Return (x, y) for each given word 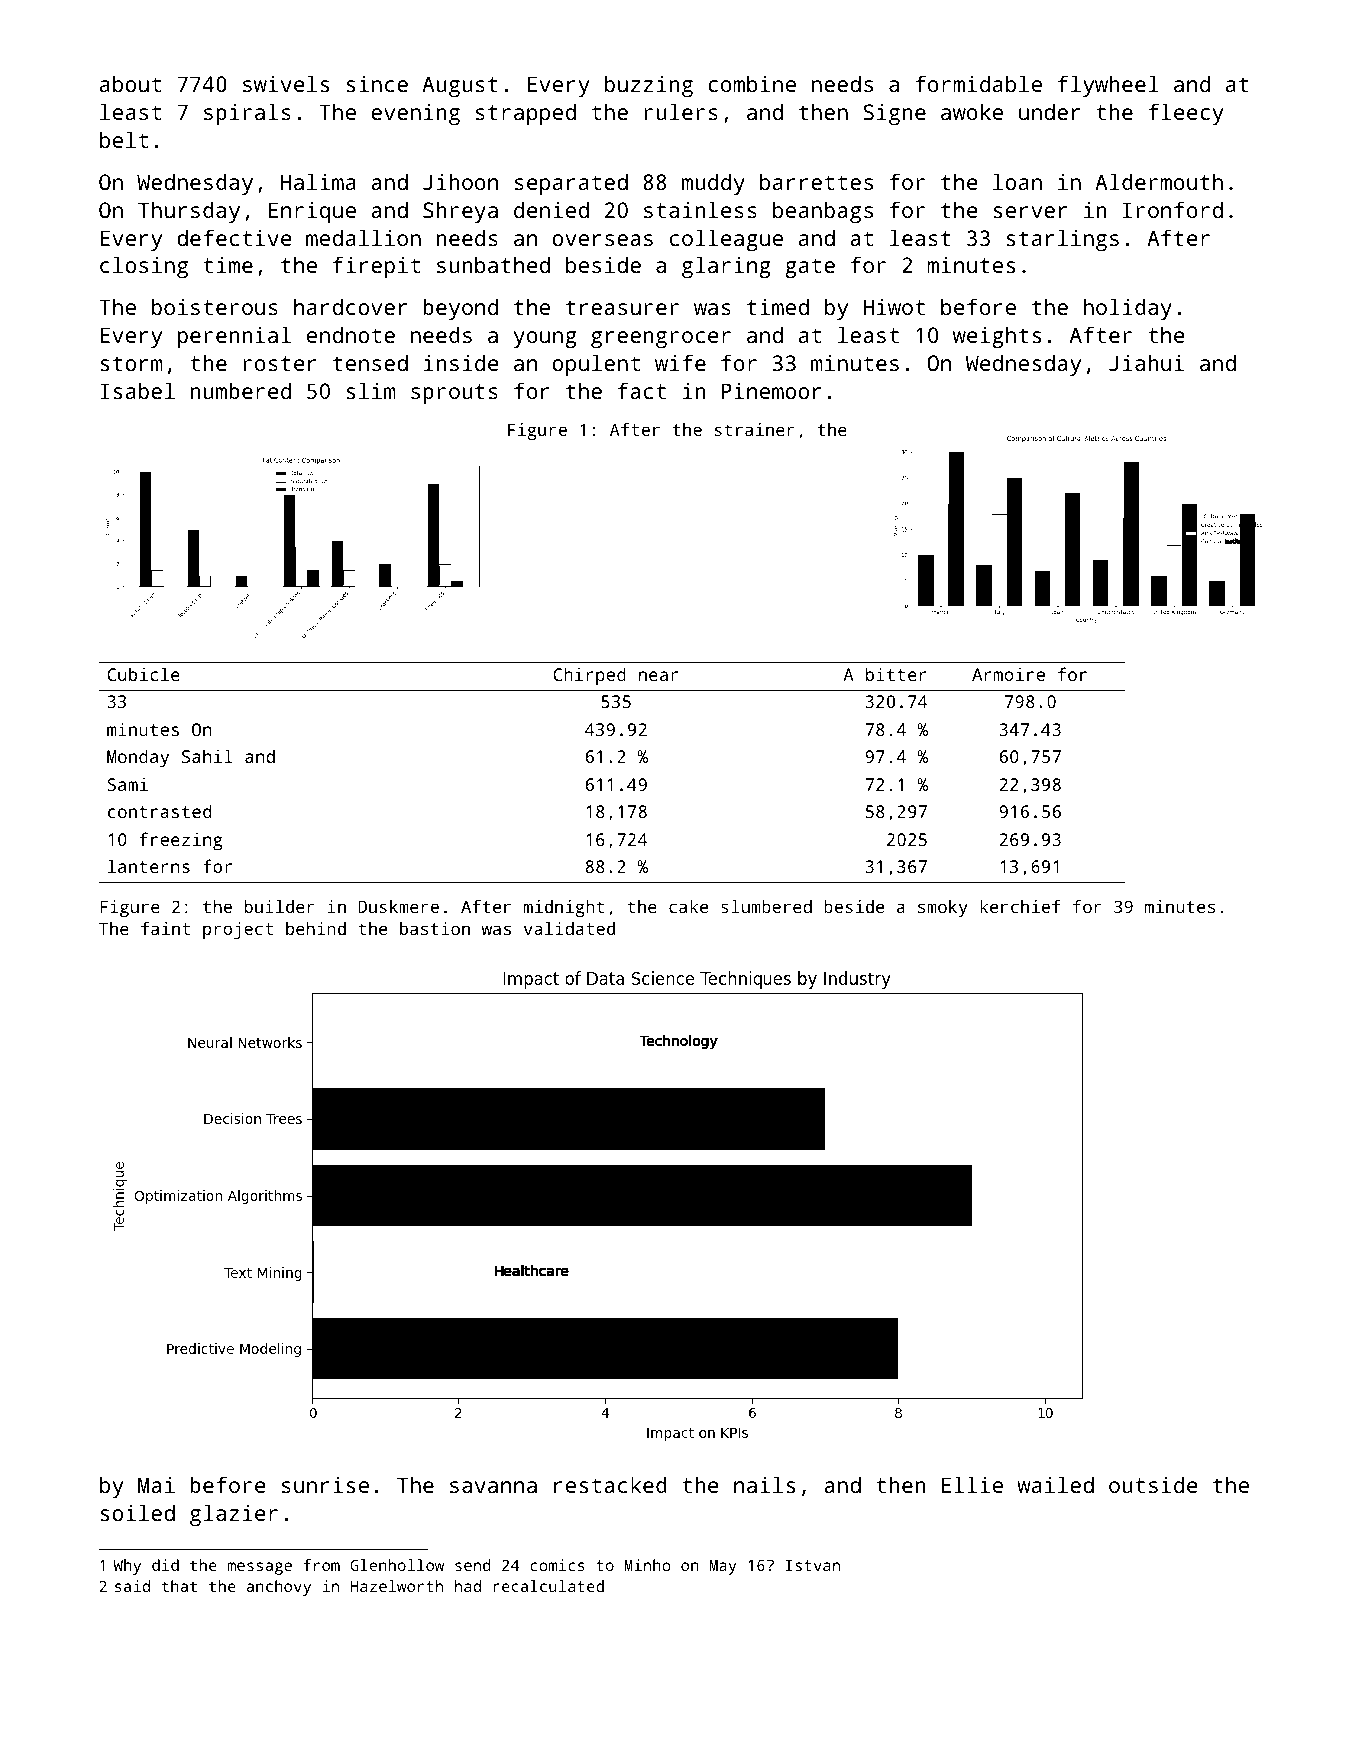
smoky (943, 908)
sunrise (325, 1484)
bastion (435, 928)
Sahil (207, 756)
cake (688, 906)
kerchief (1020, 906)
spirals (247, 114)
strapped (526, 114)
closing (144, 267)
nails (764, 1484)
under (1049, 111)
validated (569, 928)
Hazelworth (397, 1586)
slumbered (766, 906)
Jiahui (1146, 362)
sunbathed (493, 264)
